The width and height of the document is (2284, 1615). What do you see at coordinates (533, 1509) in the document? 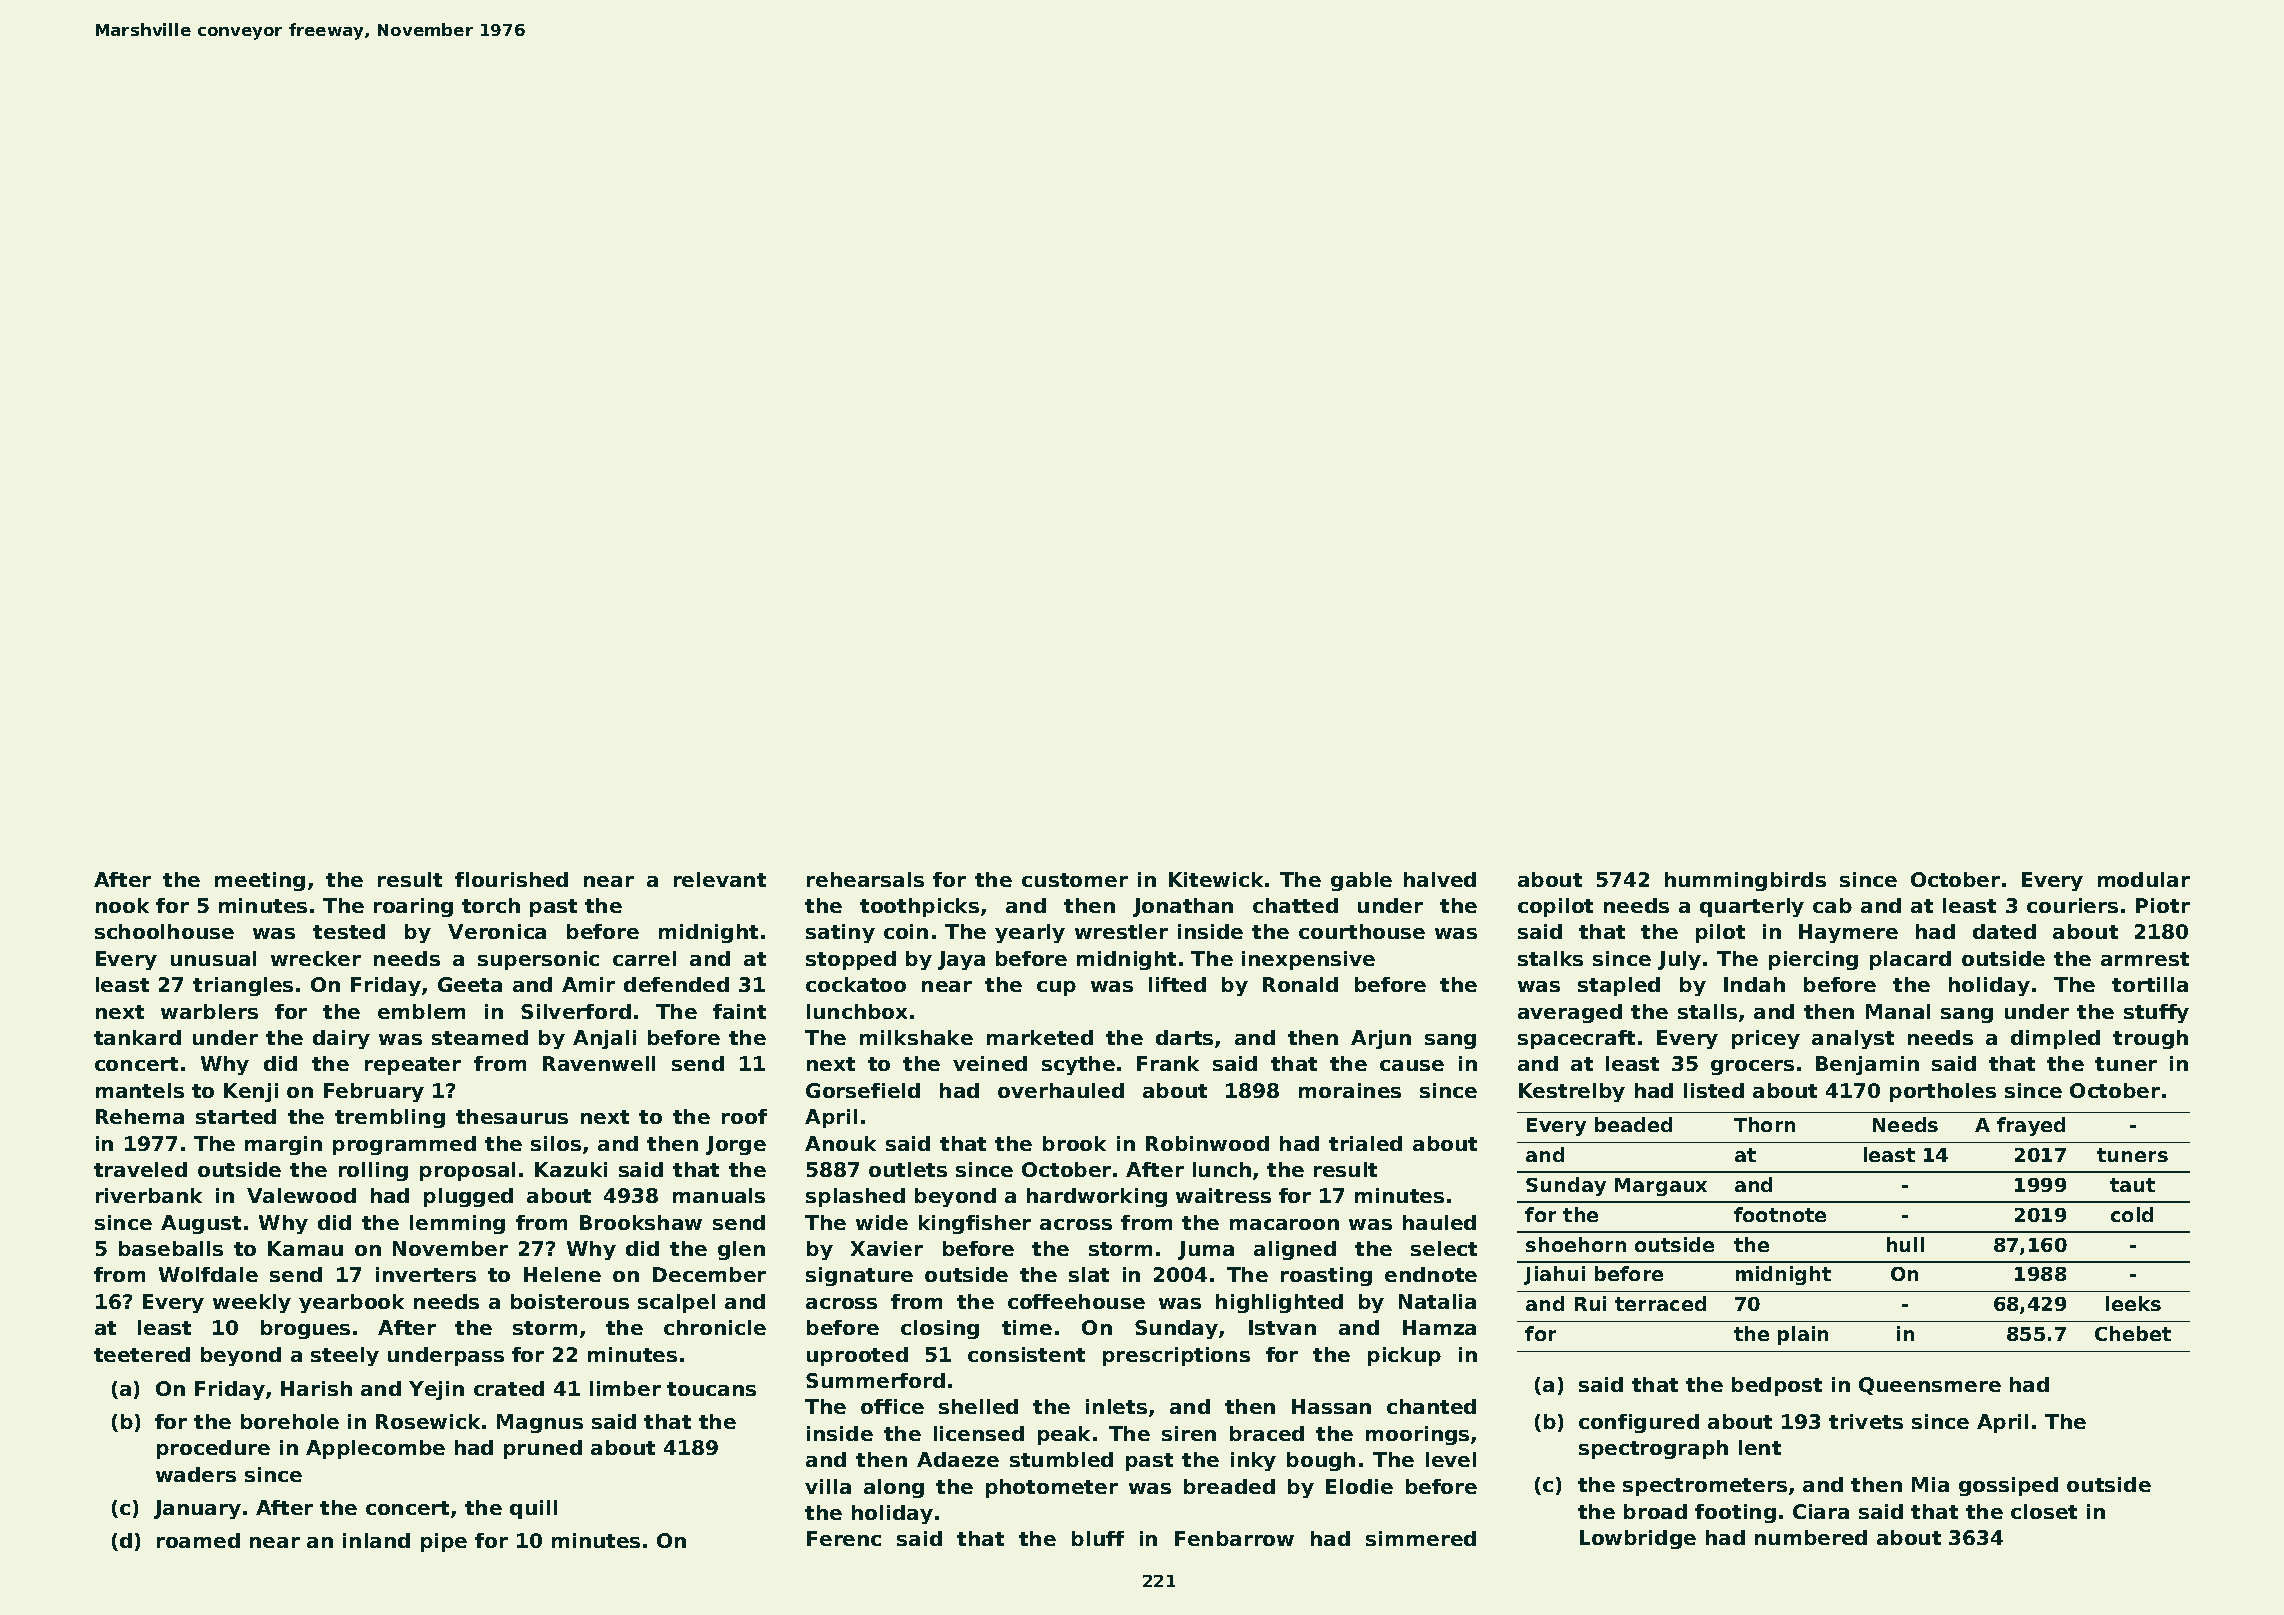
I see `quill` at bounding box center [533, 1509].
